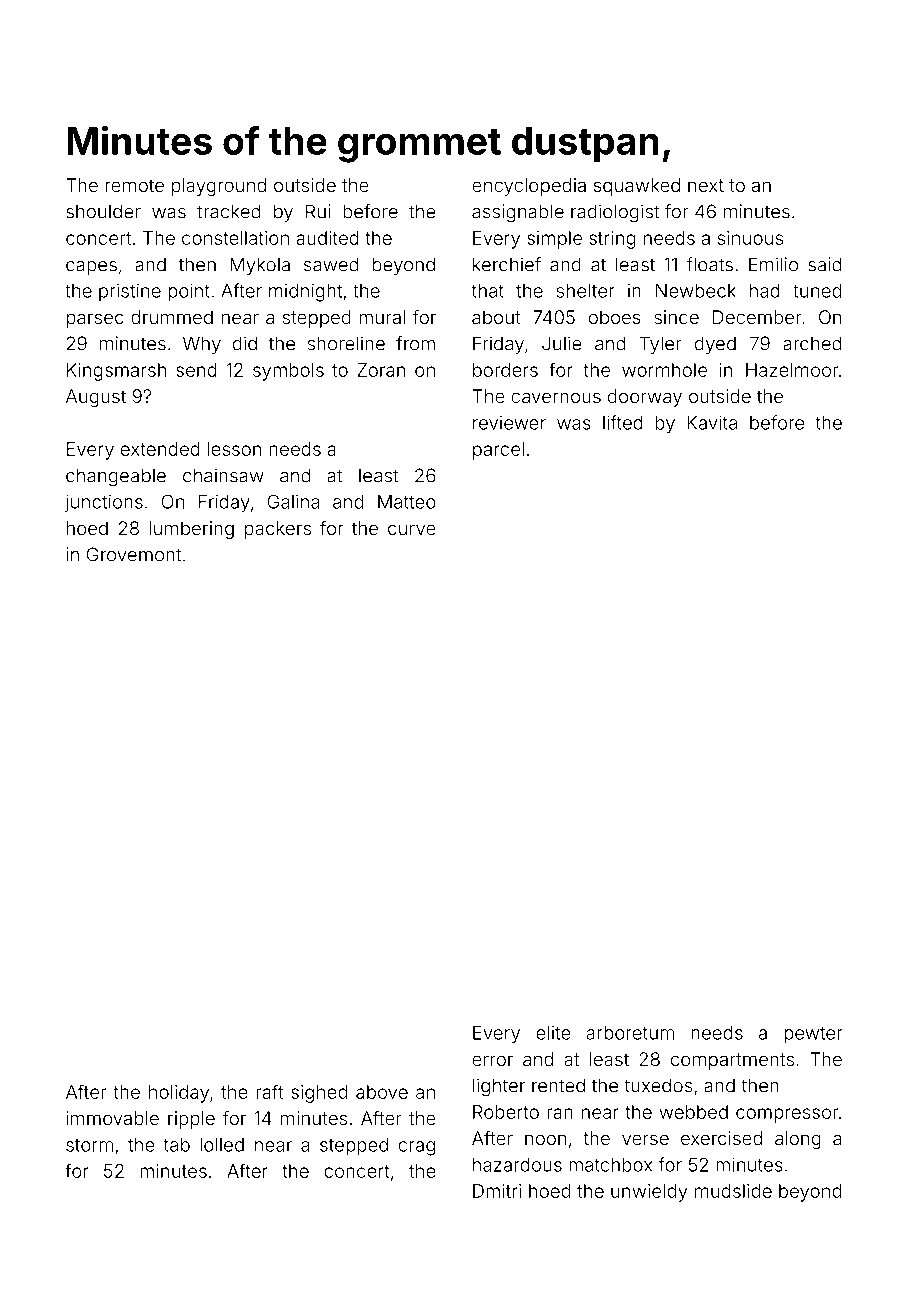  What do you see at coordinates (417, 1148) in the image?
I see `crag` at bounding box center [417, 1148].
